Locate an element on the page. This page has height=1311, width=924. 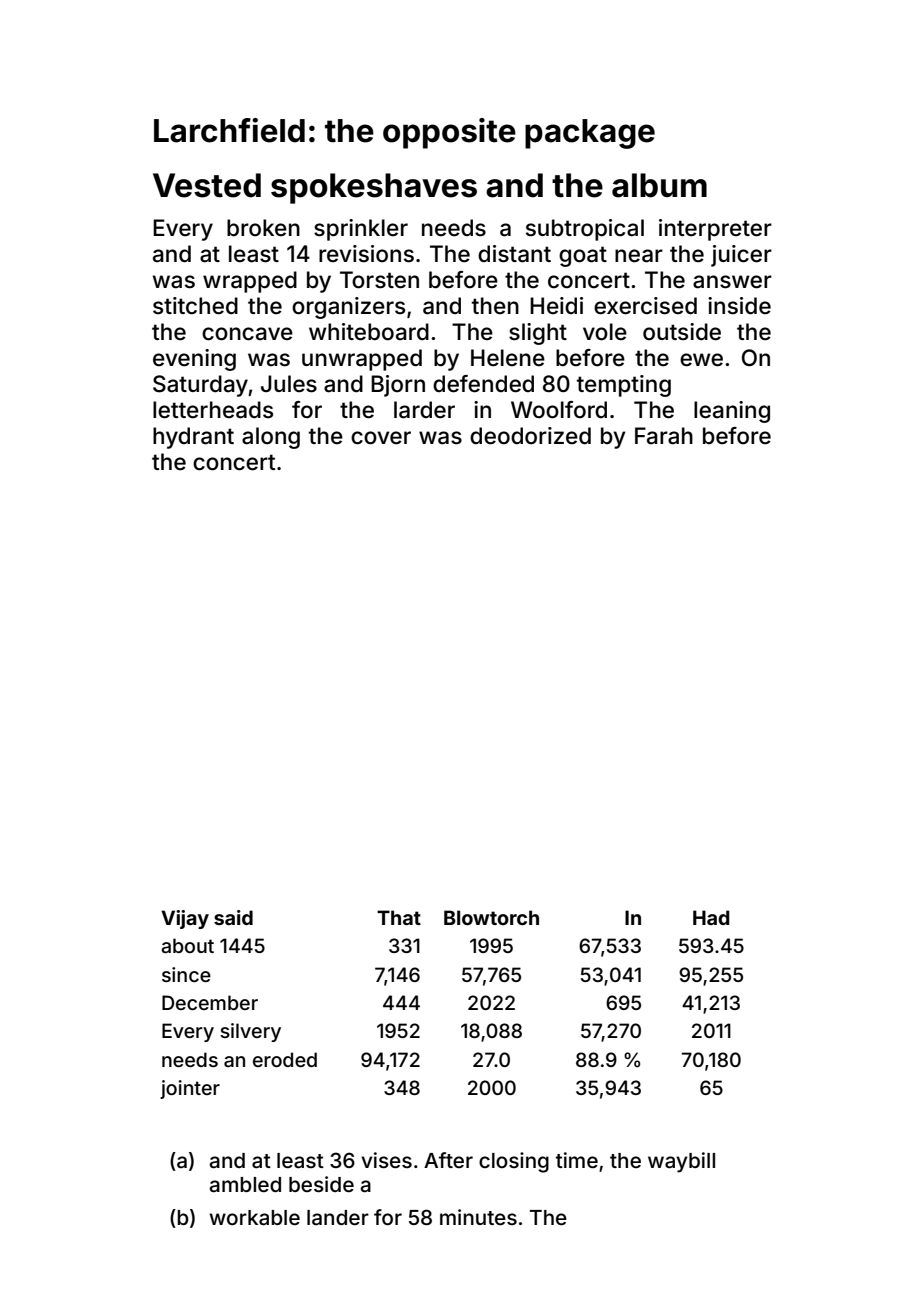
Had is located at coordinates (711, 917).
